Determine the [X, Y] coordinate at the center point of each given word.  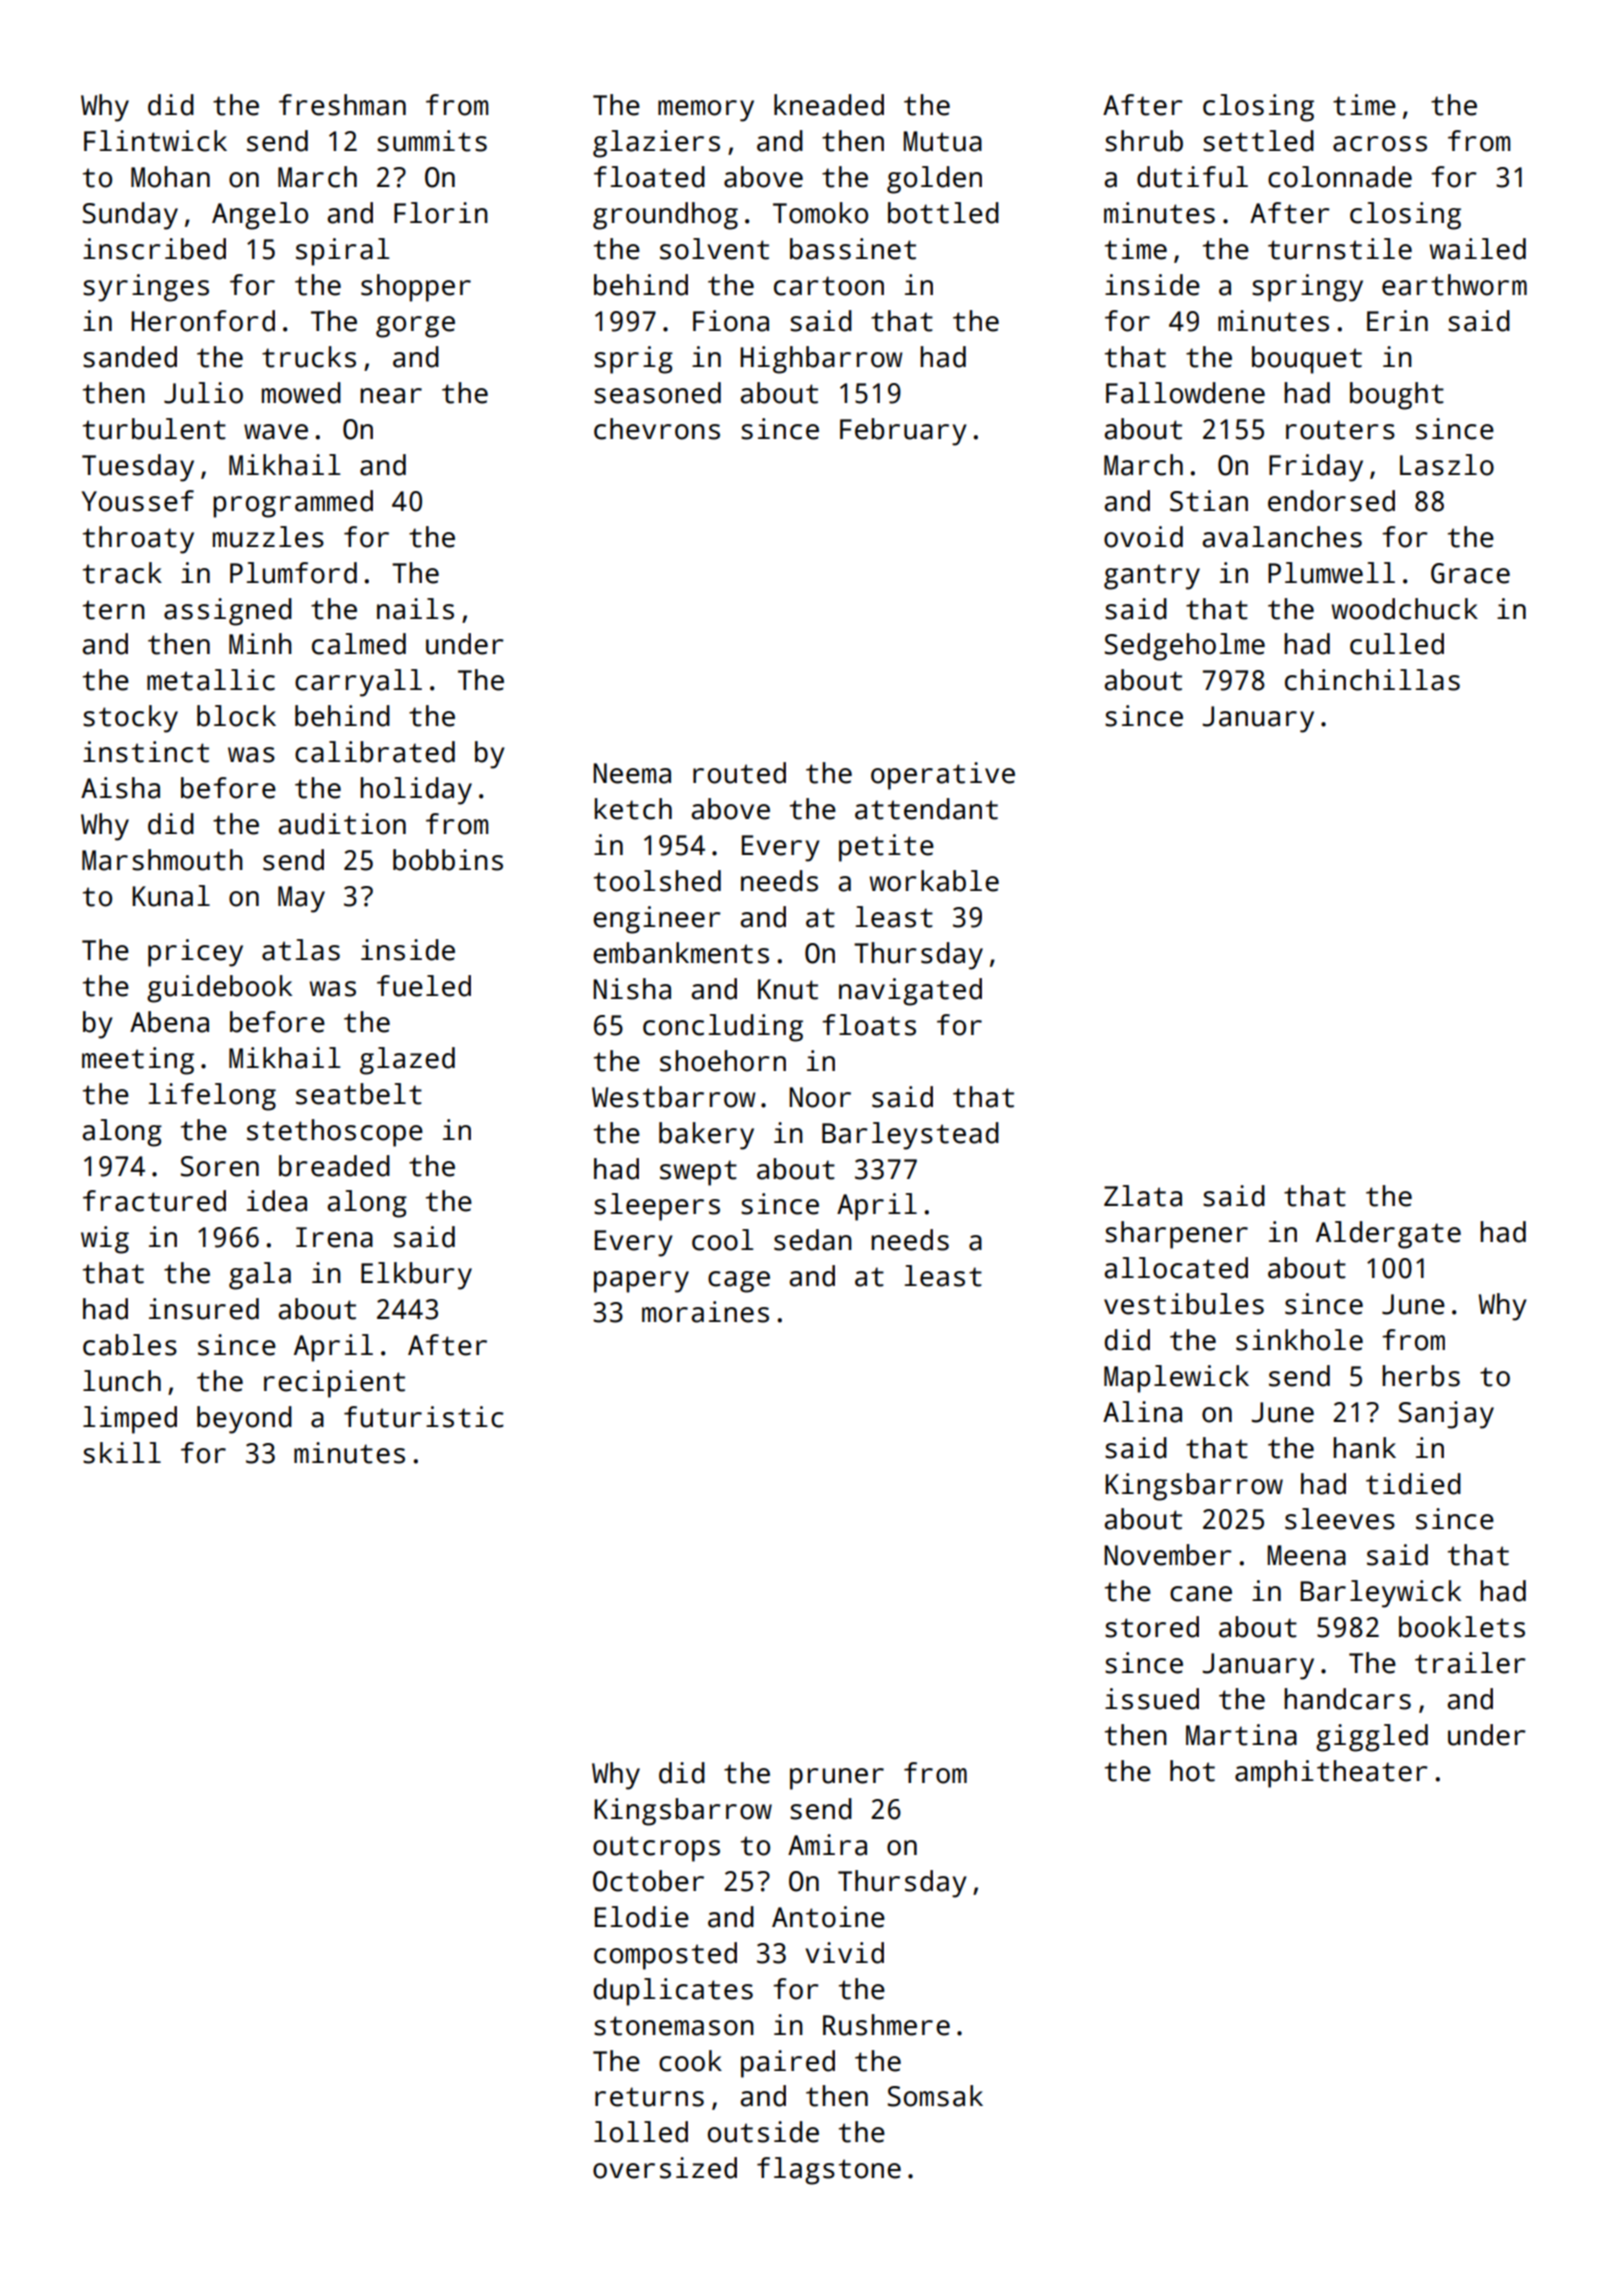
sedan [813, 1240]
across [1380, 144]
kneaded [829, 105]
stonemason [674, 2026]
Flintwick [155, 141]
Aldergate [1388, 1235]
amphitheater [1331, 1774]
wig [105, 1240]
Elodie [642, 1917]
